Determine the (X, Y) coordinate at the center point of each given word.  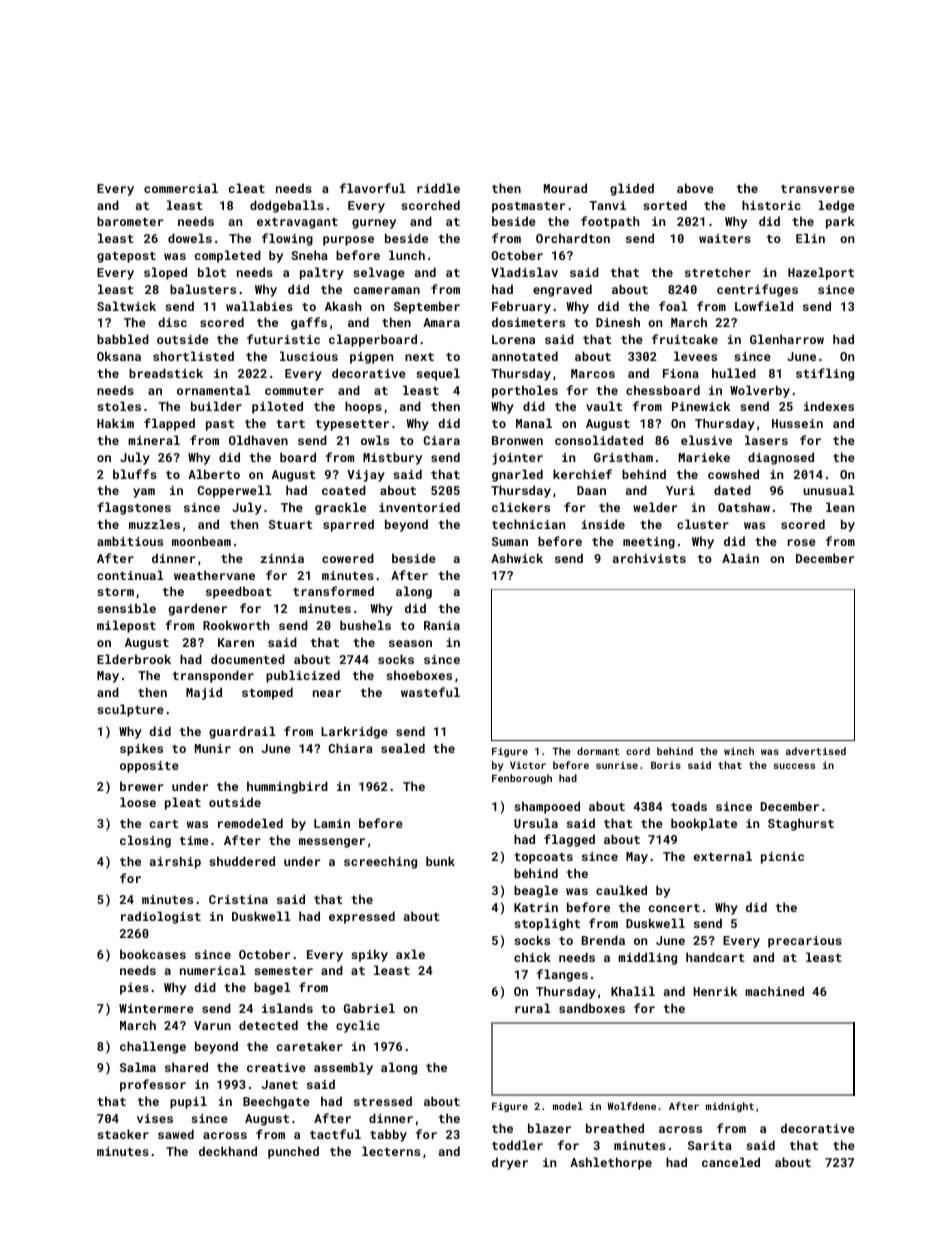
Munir (213, 748)
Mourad (565, 188)
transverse (818, 189)
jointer (517, 459)
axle (410, 954)
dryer (510, 1163)
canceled (731, 1162)
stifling (825, 374)
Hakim (115, 423)
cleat (246, 188)
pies (134, 989)
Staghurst (801, 824)
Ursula (536, 823)
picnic (782, 858)
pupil (188, 1102)
